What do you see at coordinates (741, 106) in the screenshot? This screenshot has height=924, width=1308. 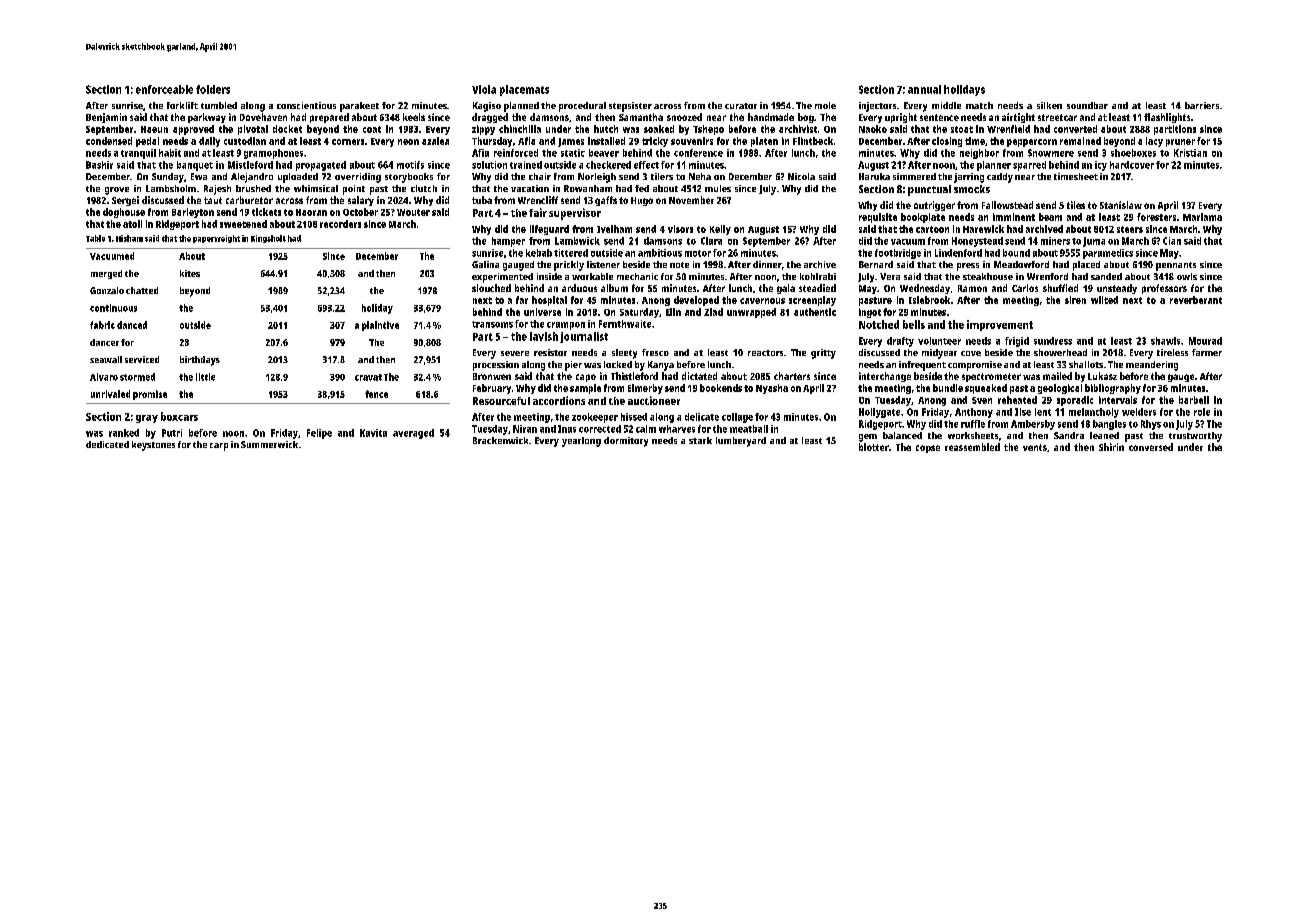 I see `curator` at bounding box center [741, 106].
